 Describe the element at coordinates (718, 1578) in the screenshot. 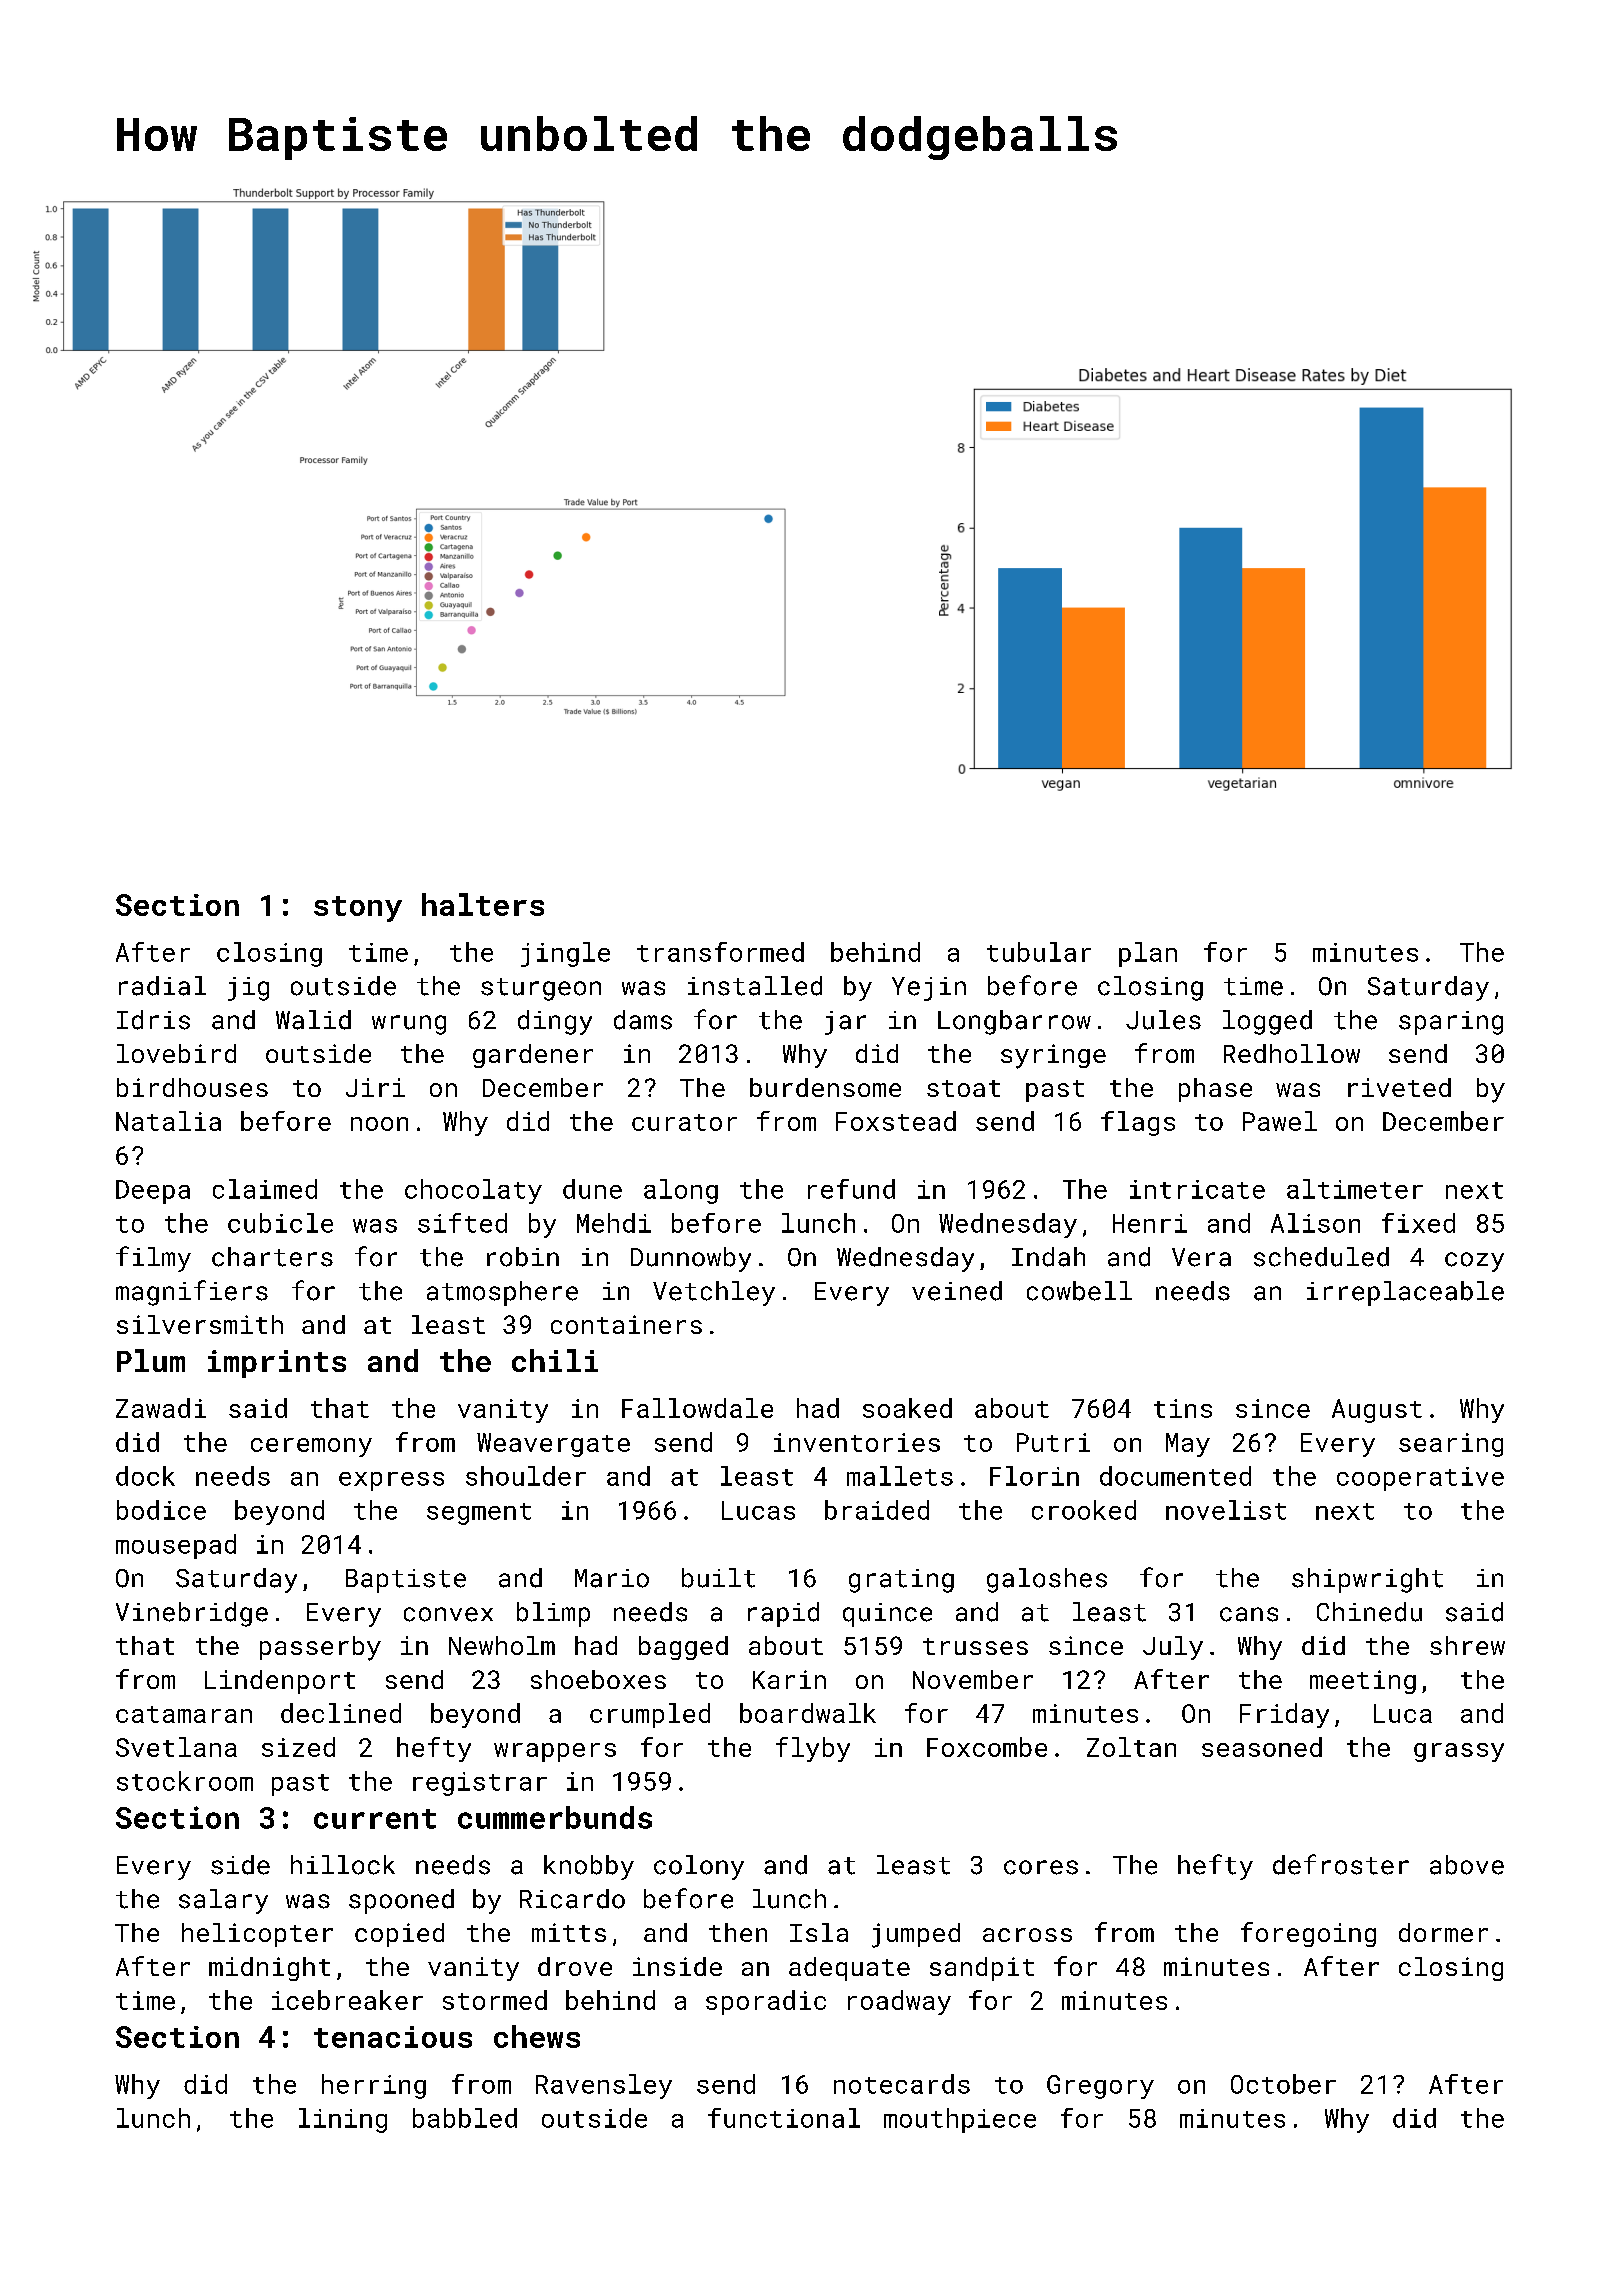

I see `built` at that location.
